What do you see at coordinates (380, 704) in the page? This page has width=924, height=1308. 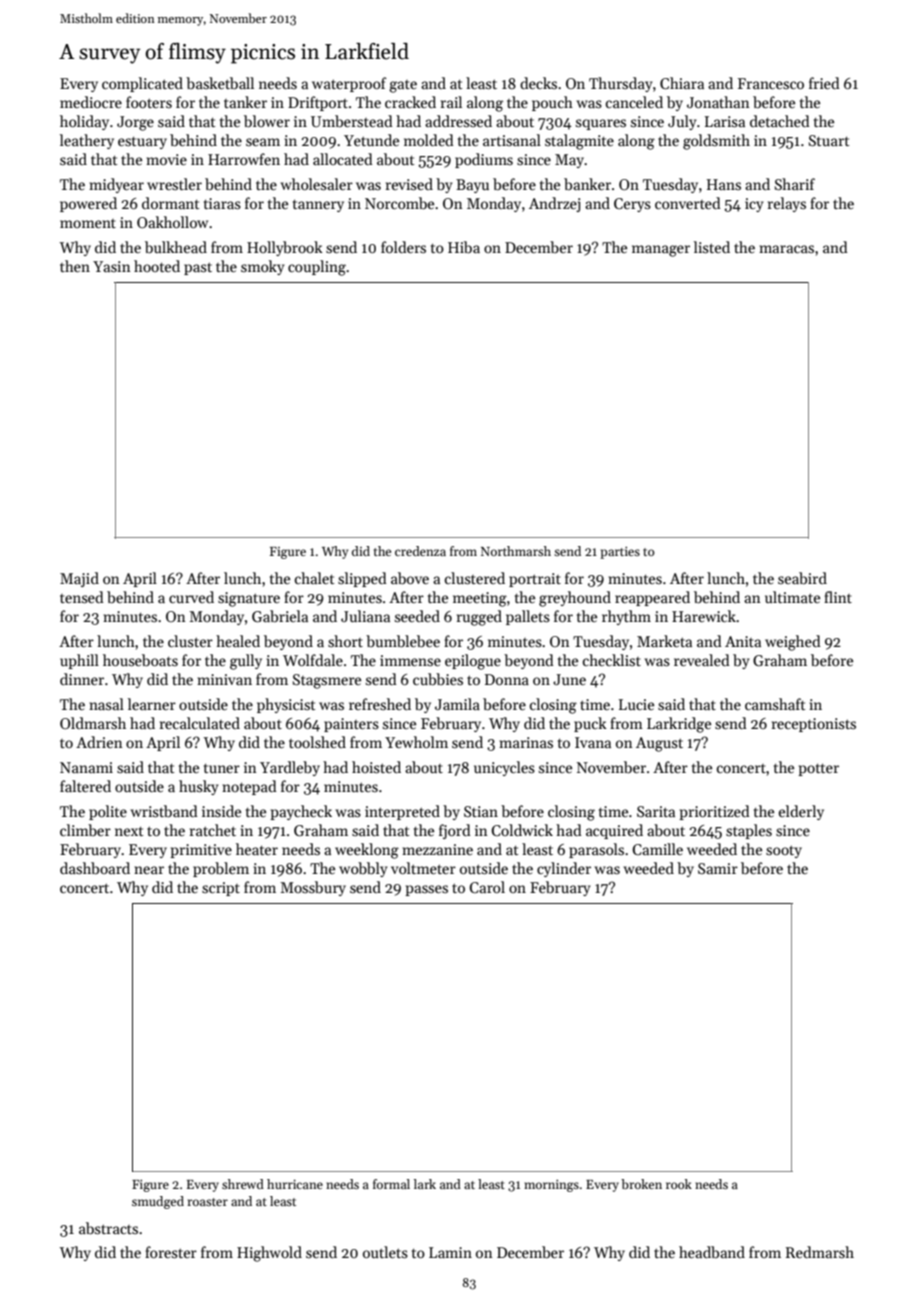 I see `refreshed` at bounding box center [380, 704].
